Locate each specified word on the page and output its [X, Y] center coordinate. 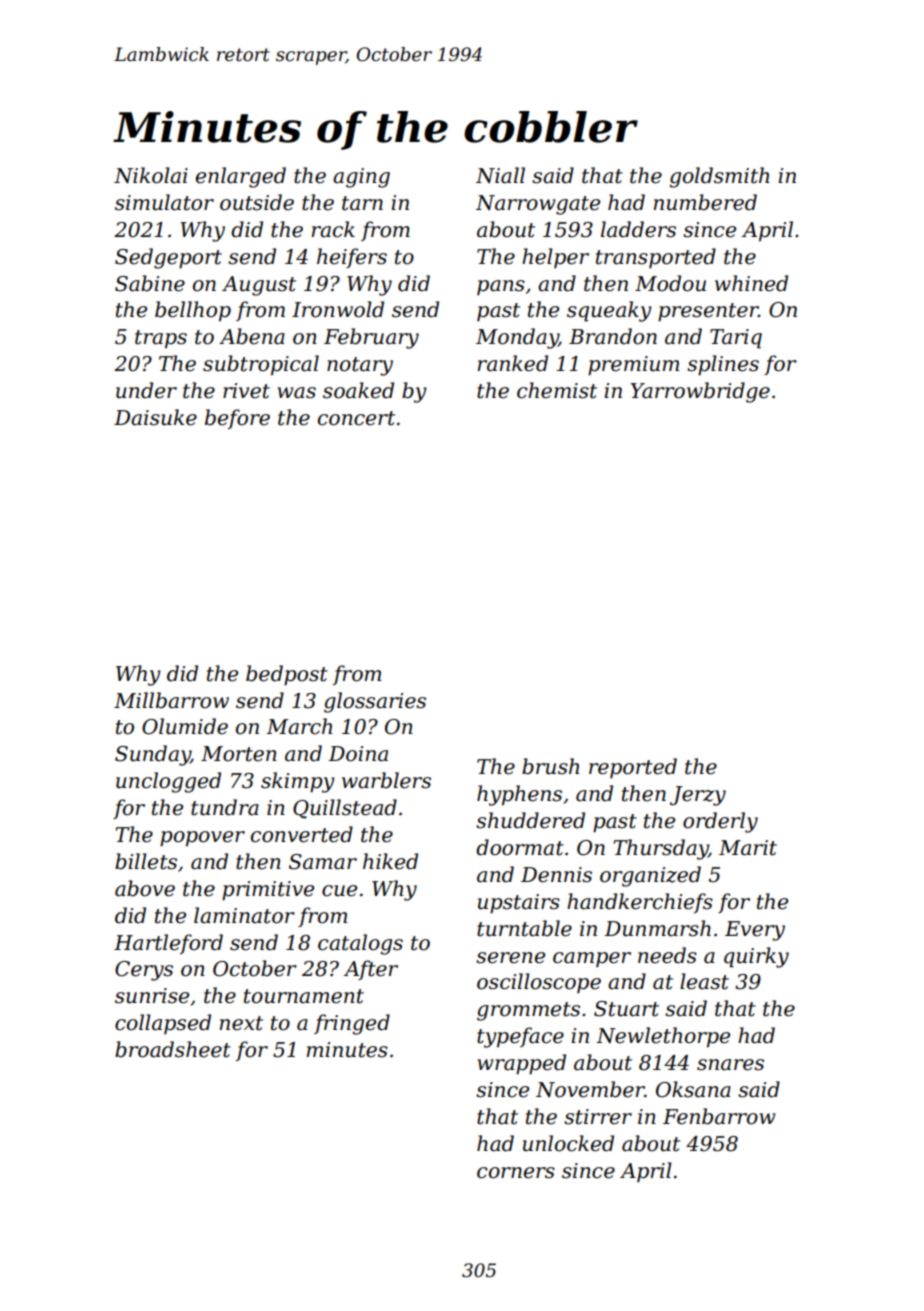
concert [356, 418]
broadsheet [173, 1049]
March [299, 726]
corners [516, 1173]
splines [723, 365]
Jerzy [698, 796]
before [237, 419]
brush [550, 766]
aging [361, 178]
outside [257, 202]
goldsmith [719, 177]
